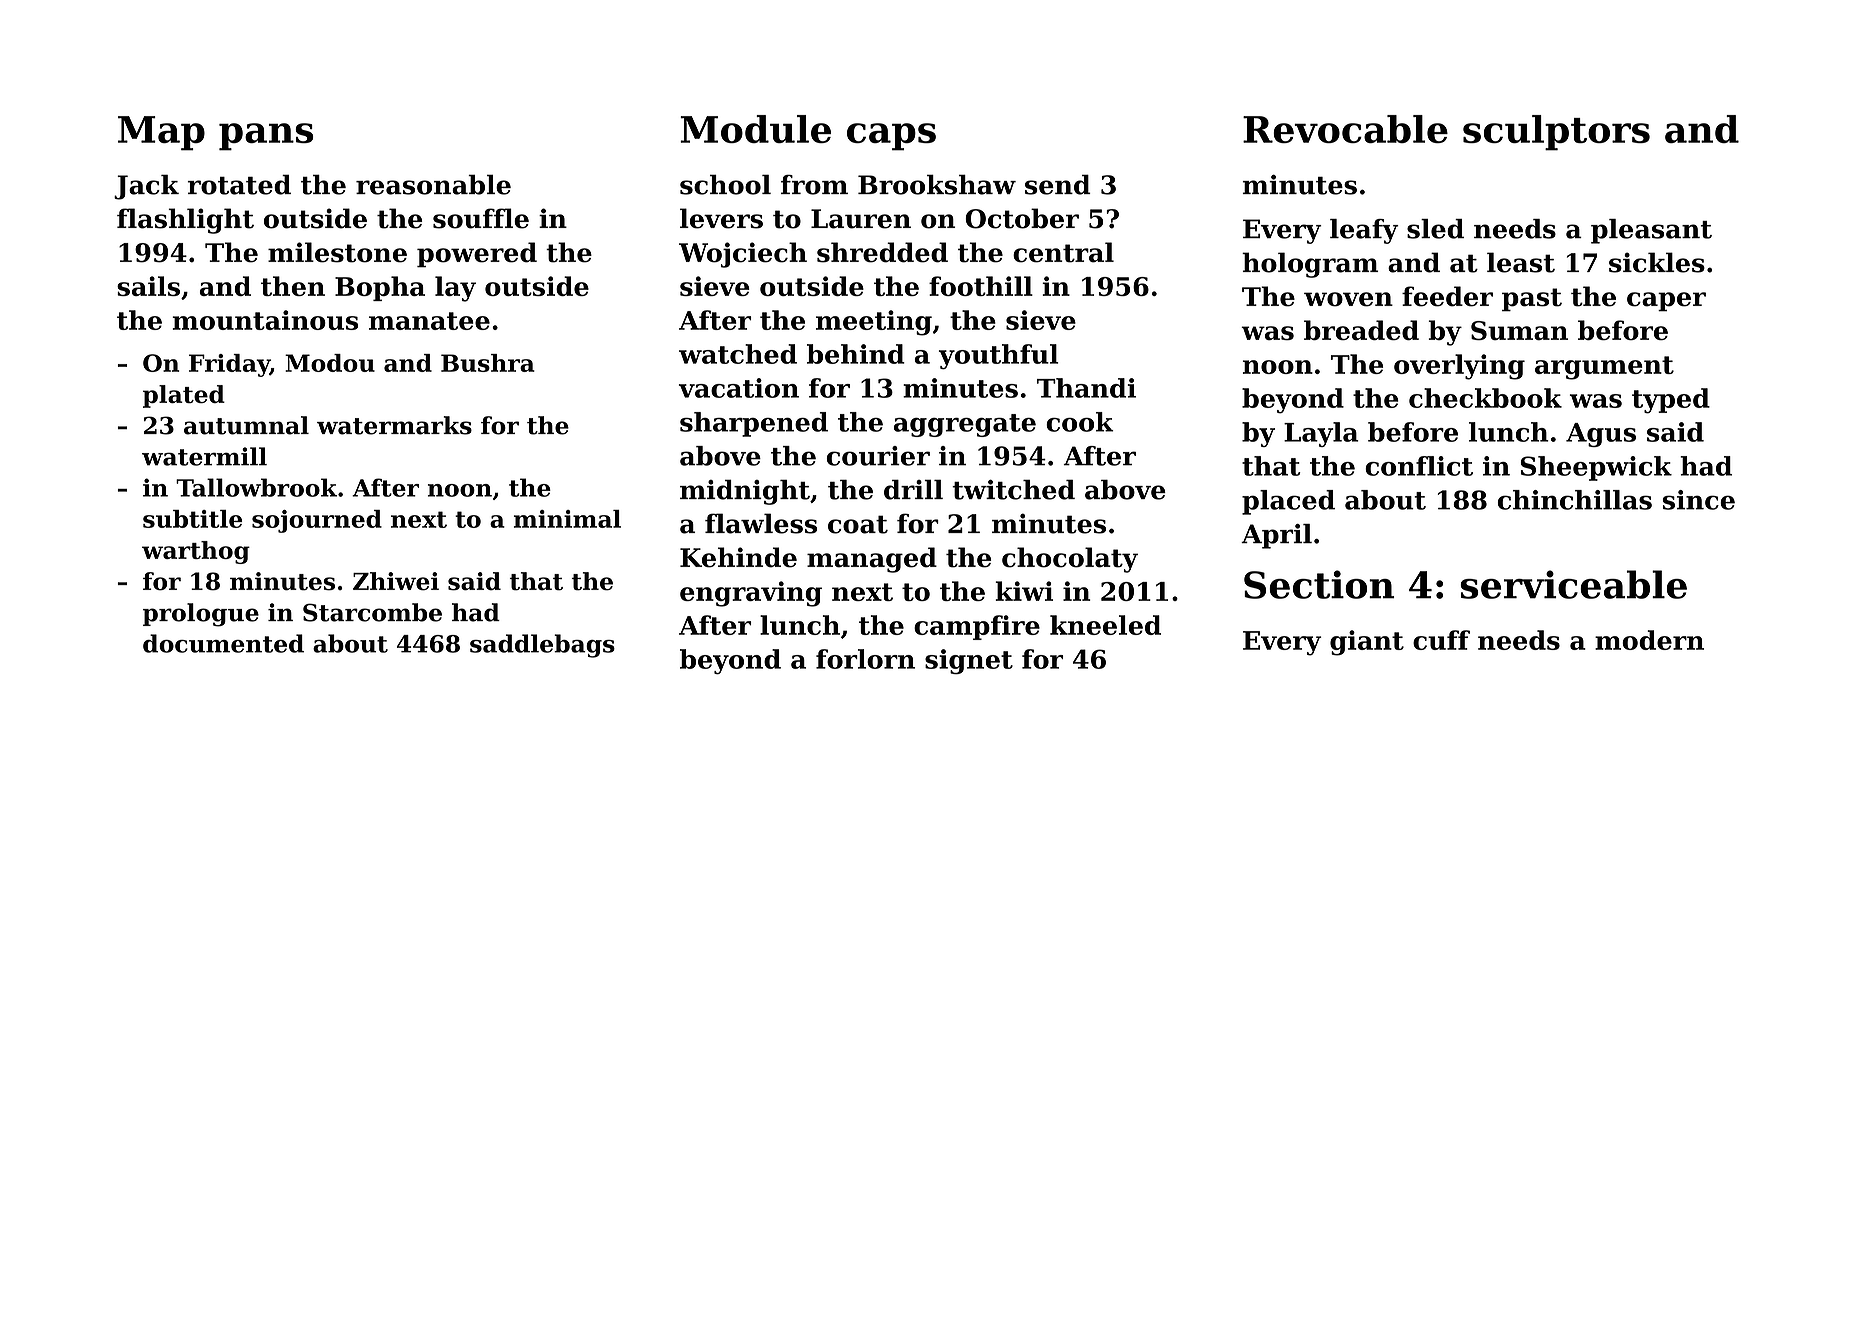  Describe the element at coordinates (1013, 489) in the image. I see `twitched` at that location.
